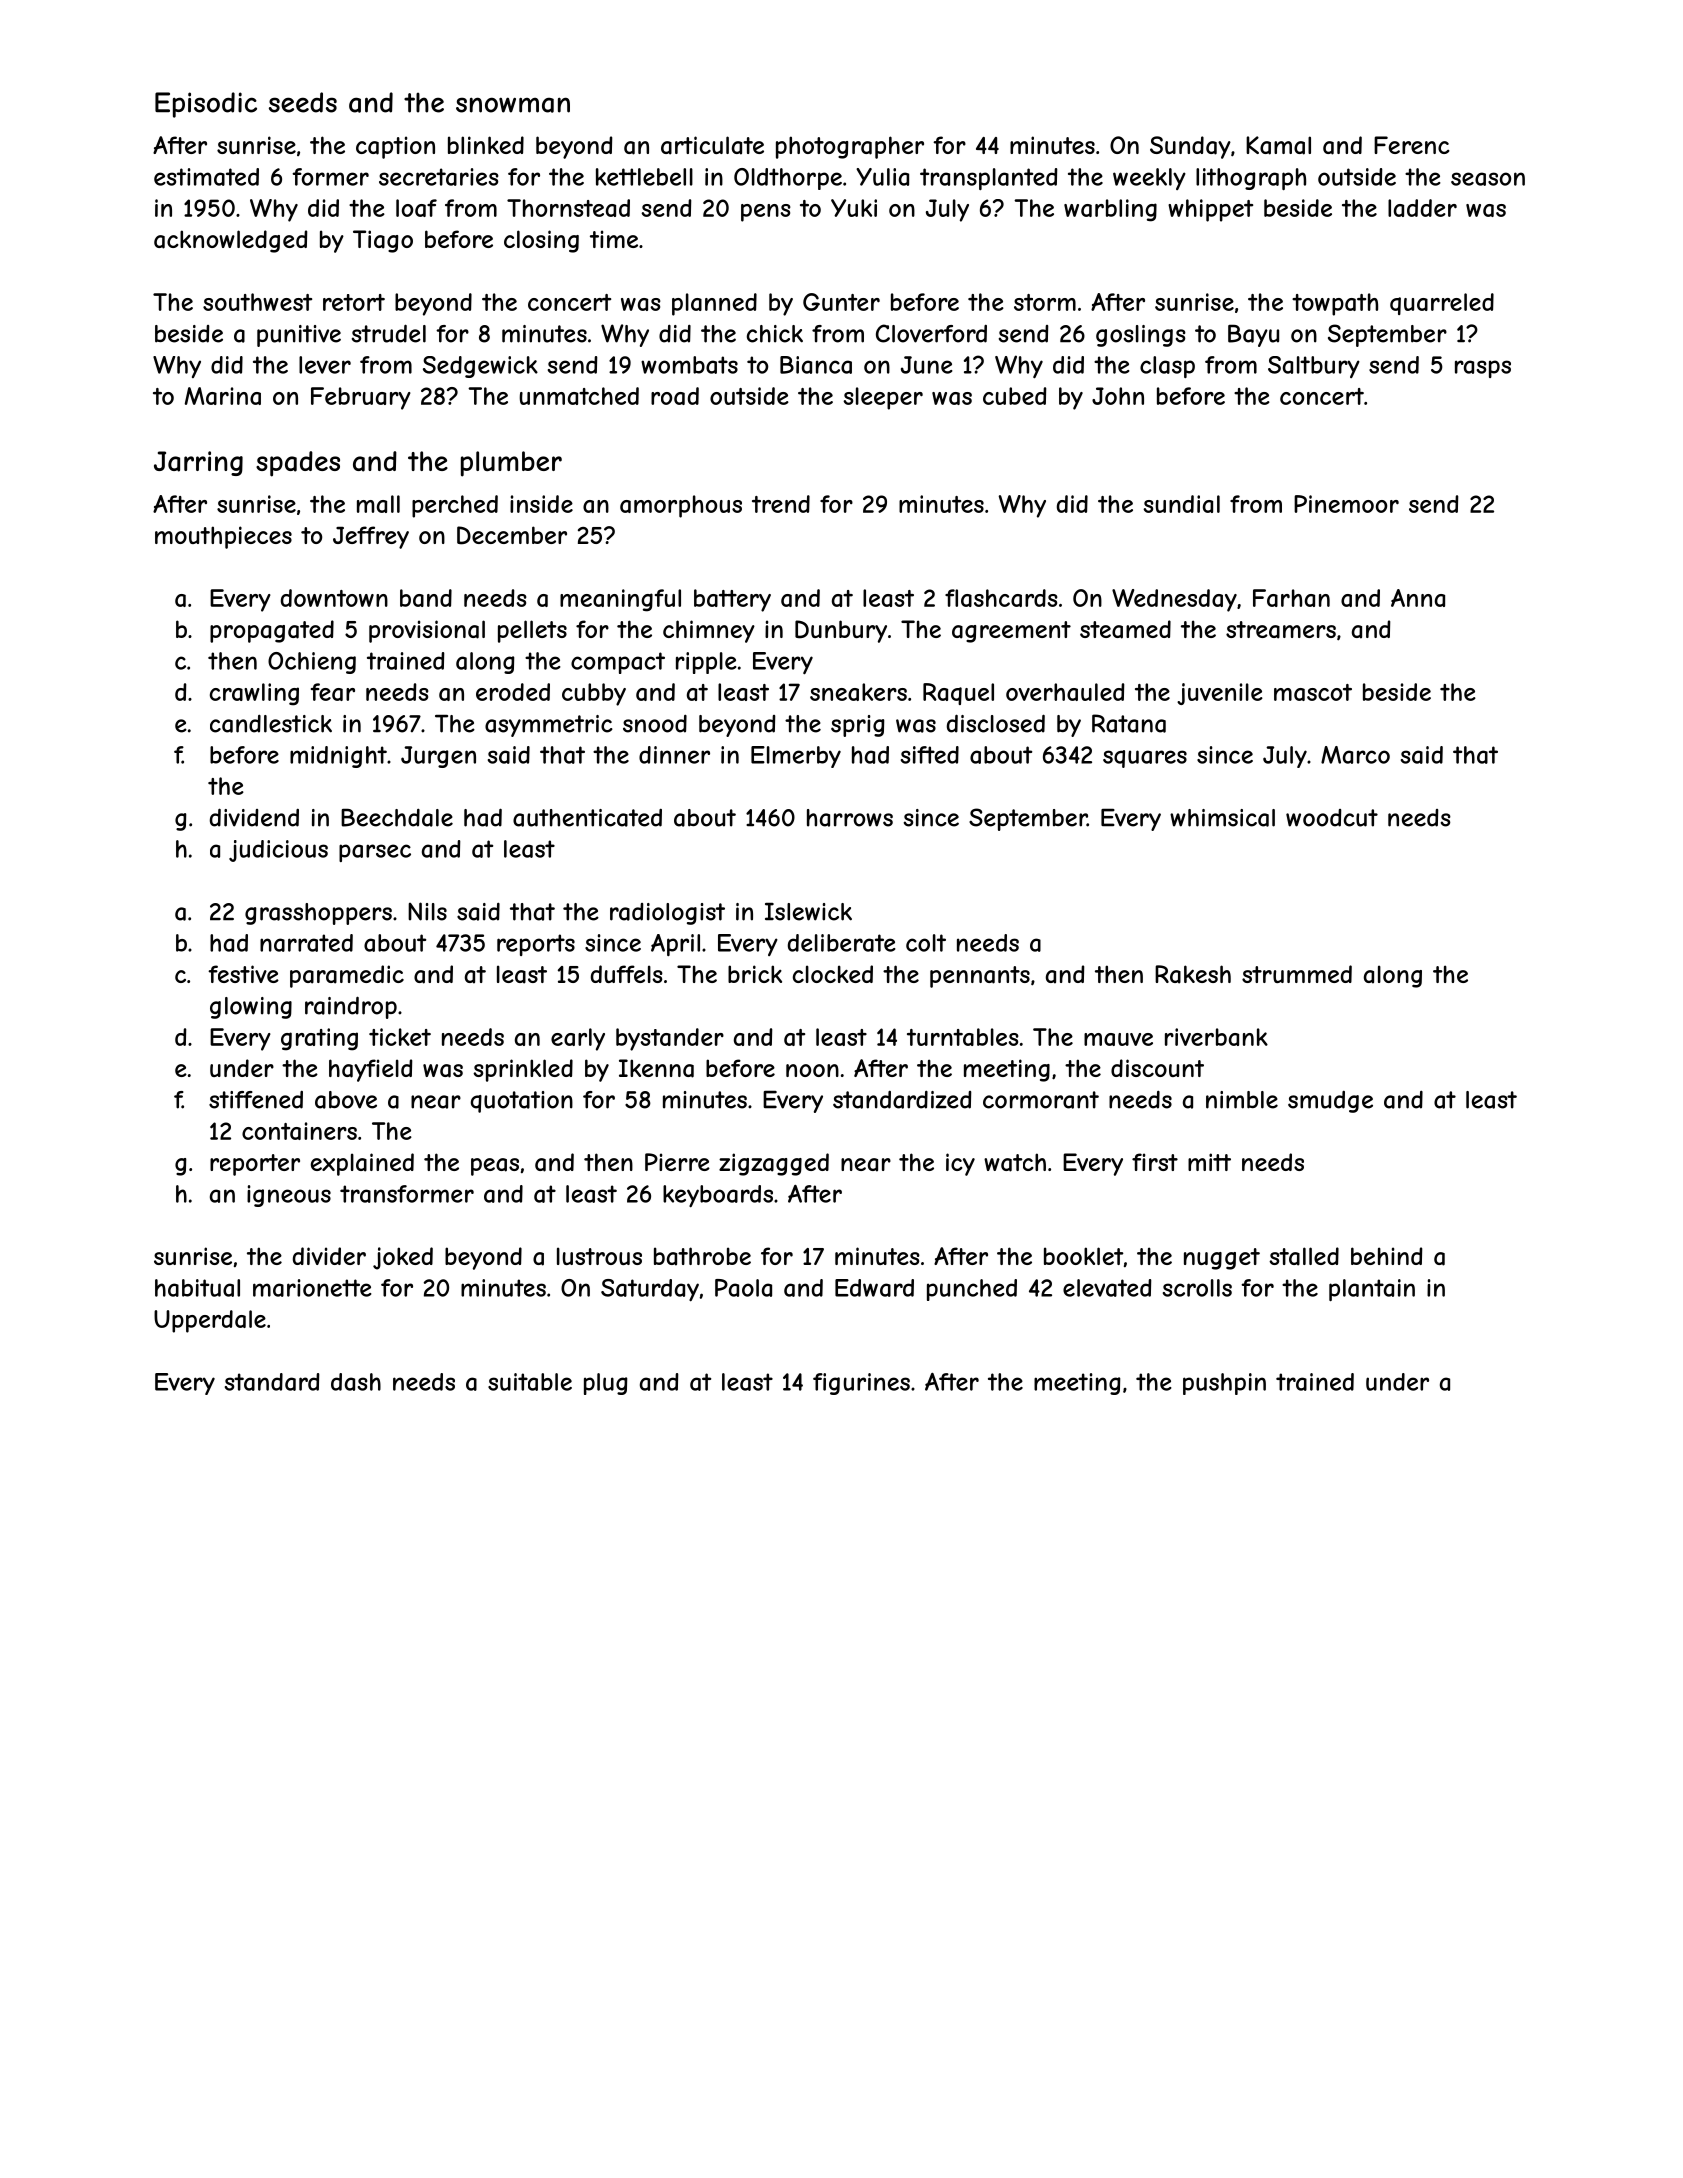 The width and height of the screenshot is (1683, 2178). What do you see at coordinates (1251, 179) in the screenshot?
I see `lithograph` at bounding box center [1251, 179].
